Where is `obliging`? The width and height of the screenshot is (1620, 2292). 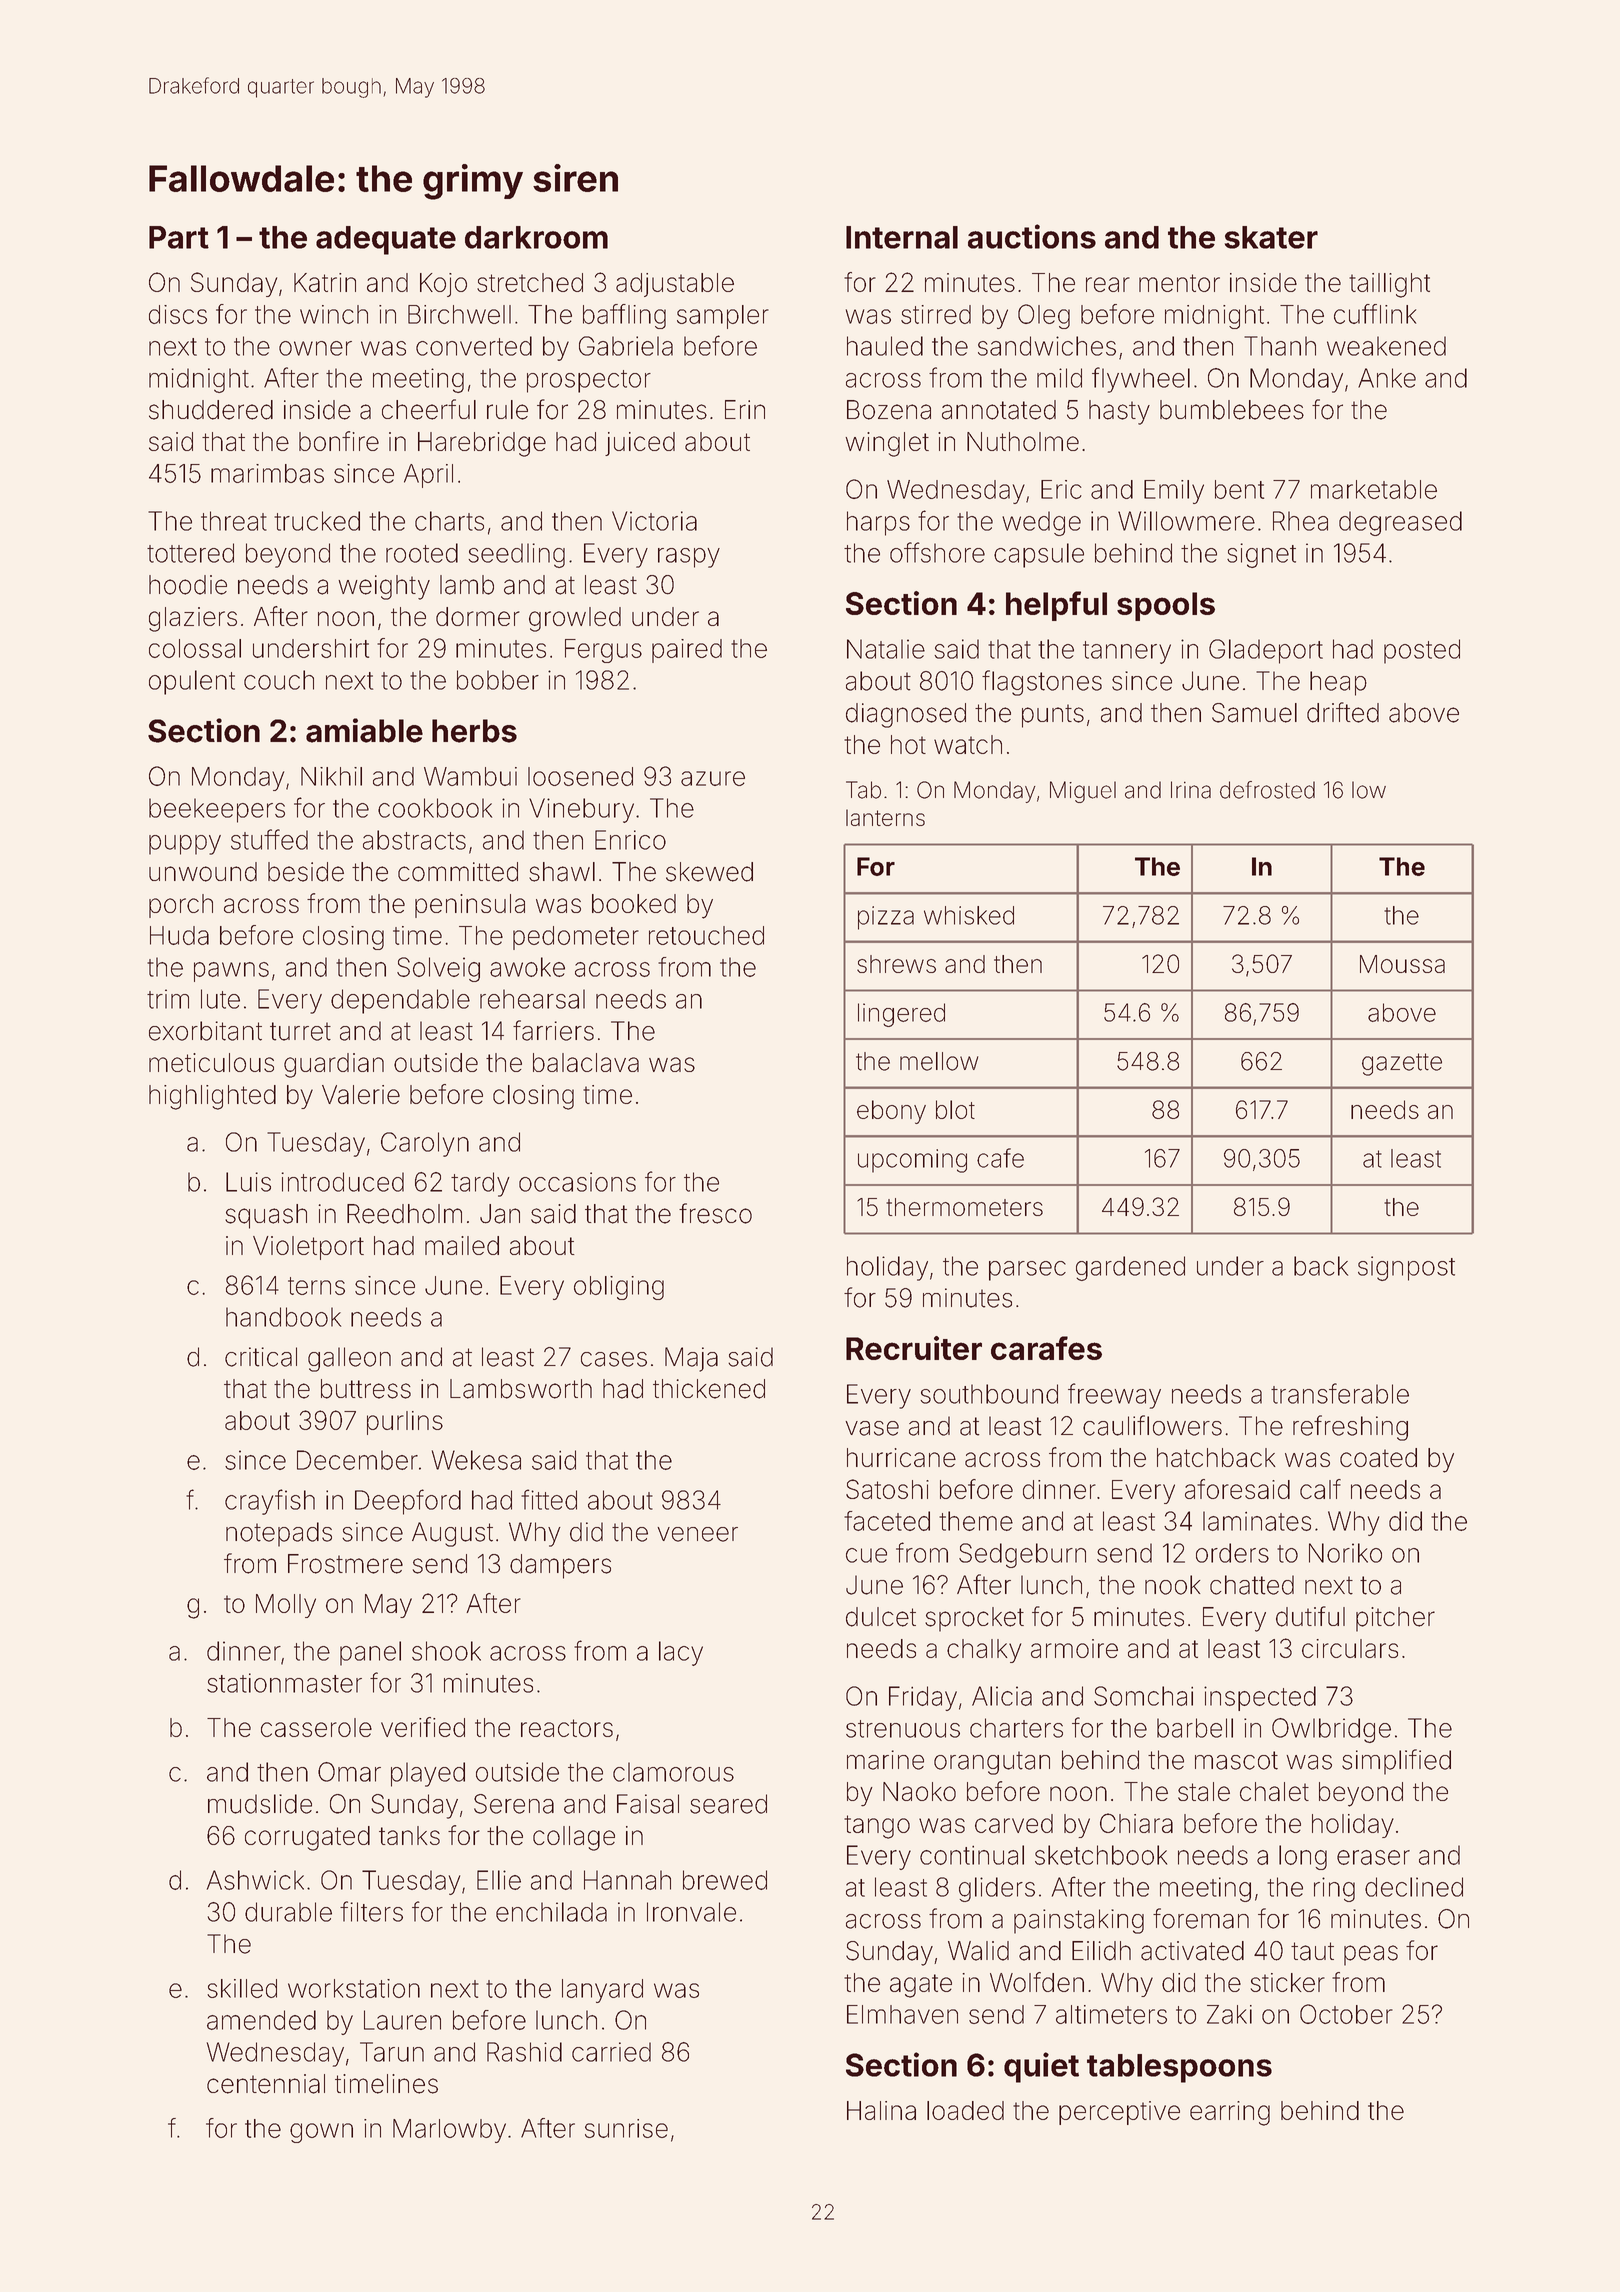 obliging is located at coordinates (619, 1288).
